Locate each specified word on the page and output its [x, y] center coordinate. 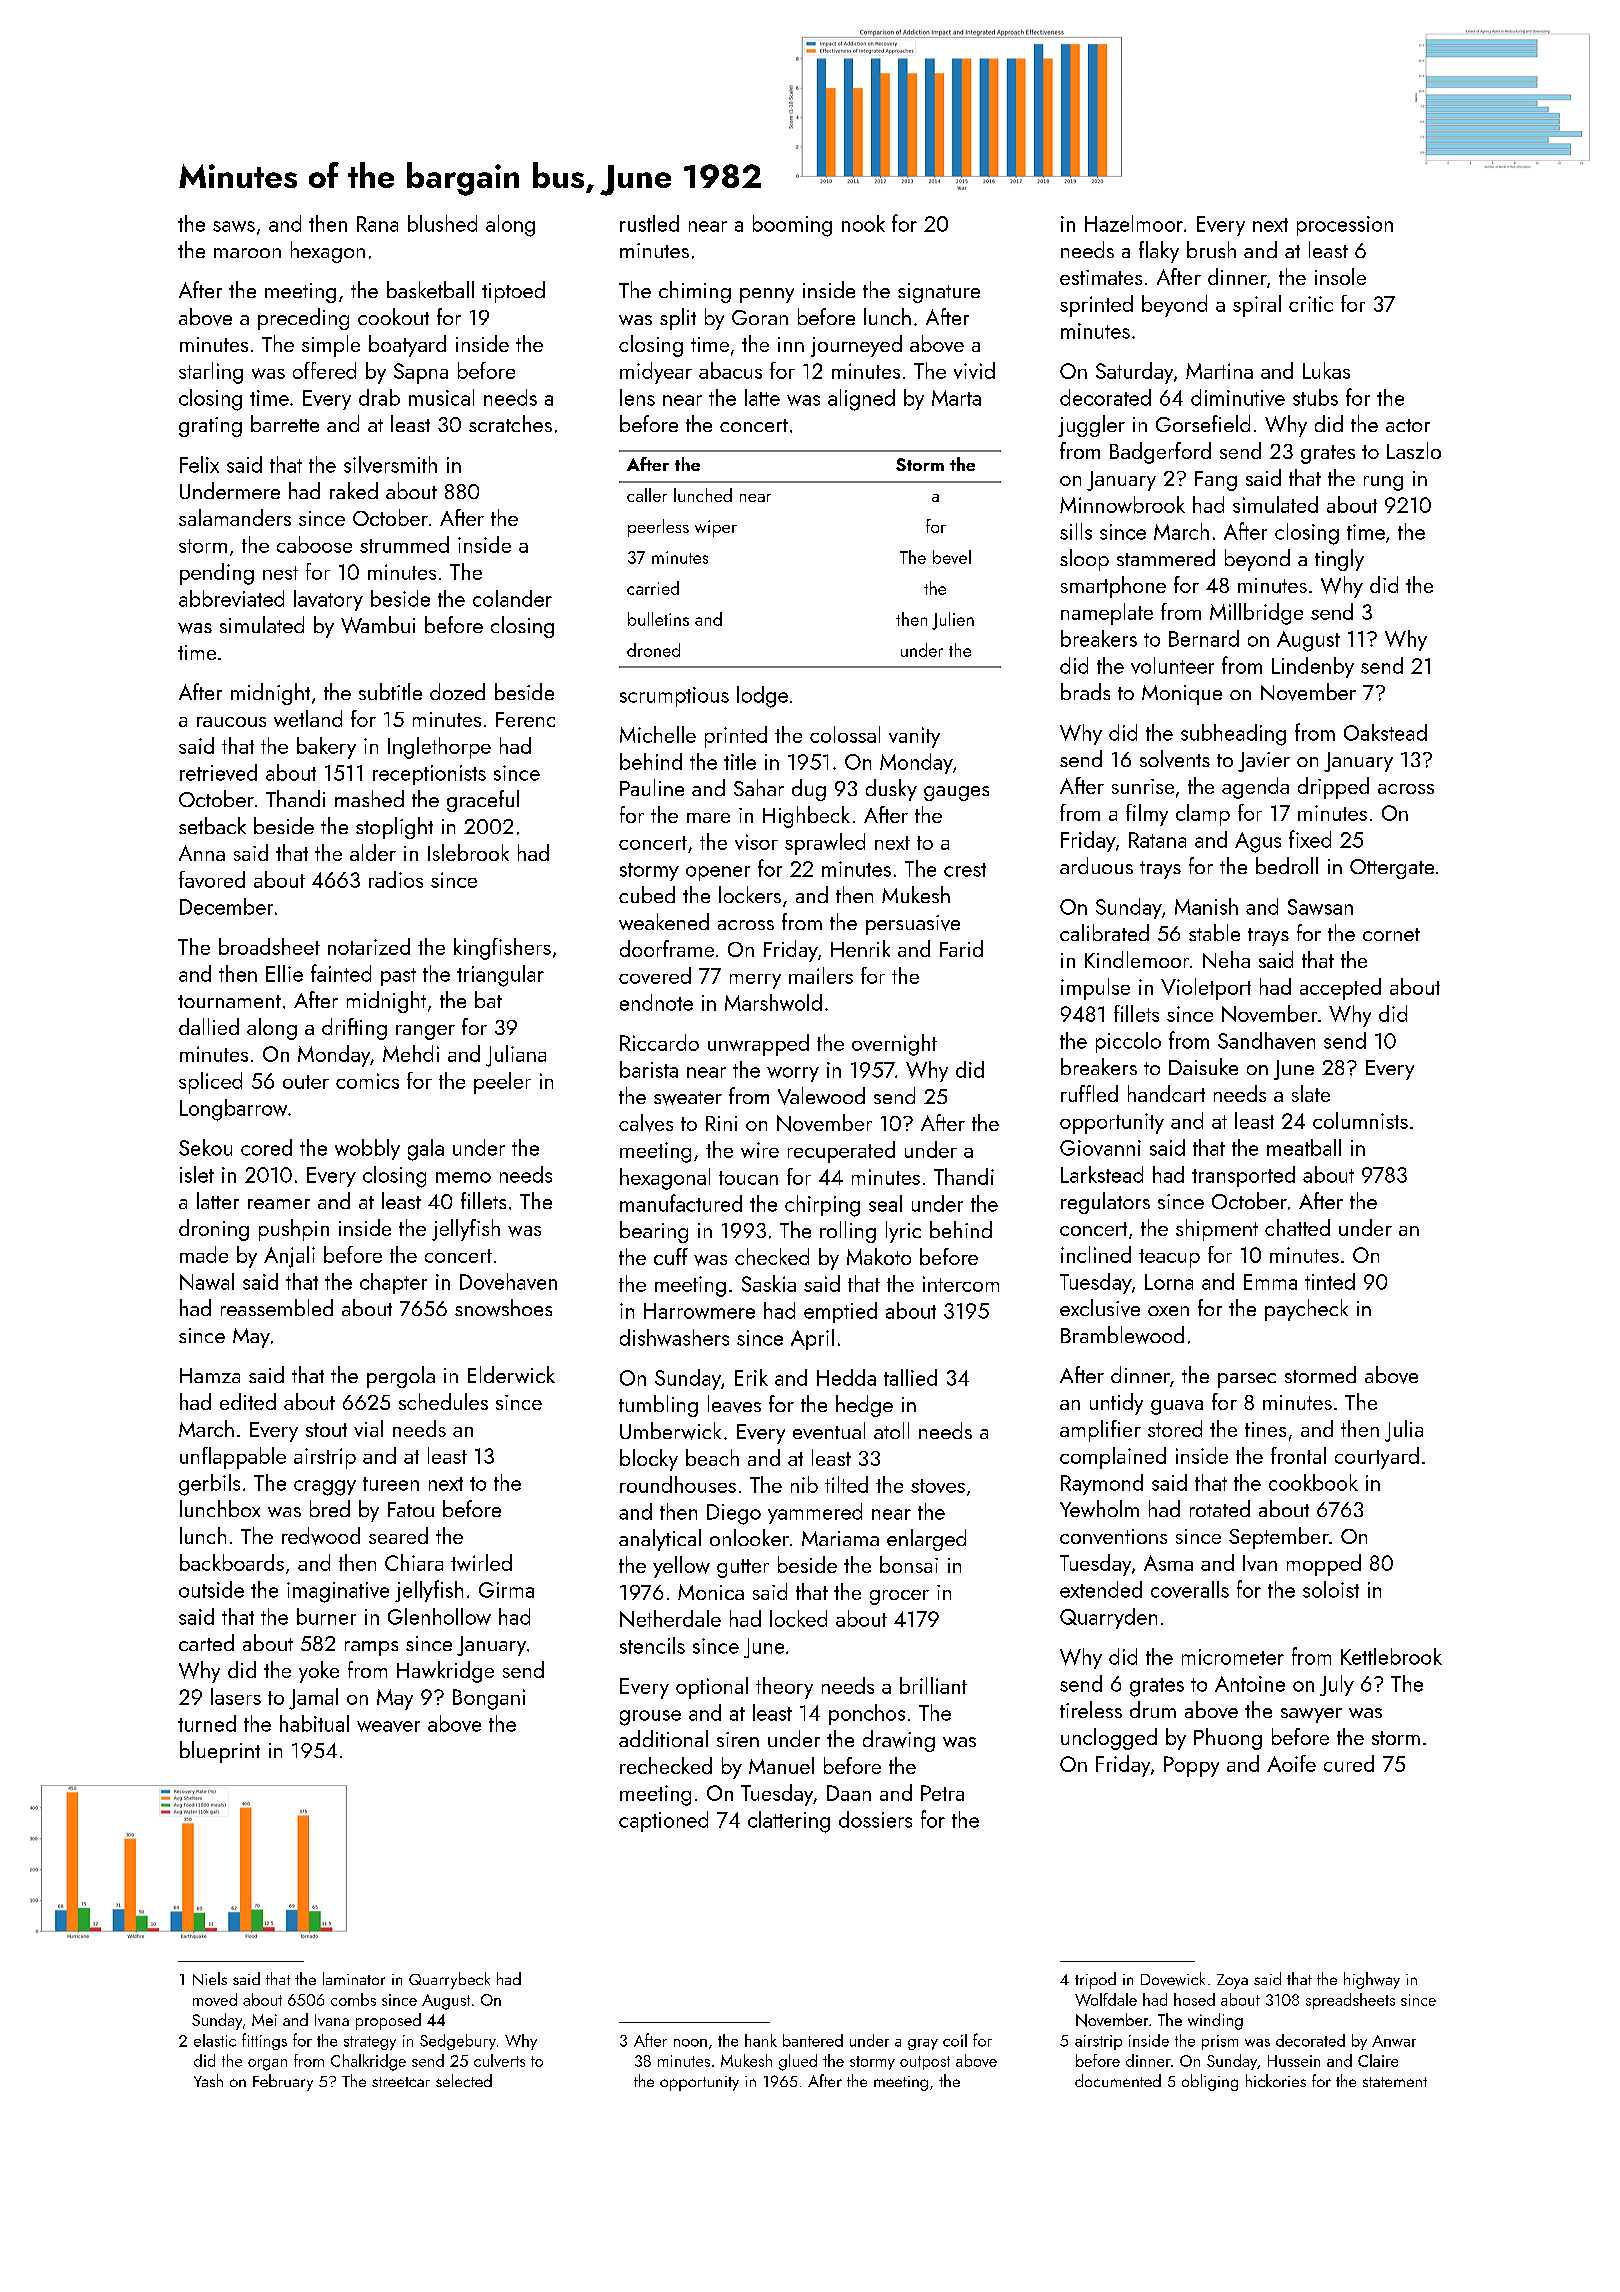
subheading [1233, 735]
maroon [247, 253]
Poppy [1191, 1766]
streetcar [401, 2082]
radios [396, 879]
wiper [716, 528]
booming [792, 226]
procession [1345, 226]
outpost [925, 2063]
